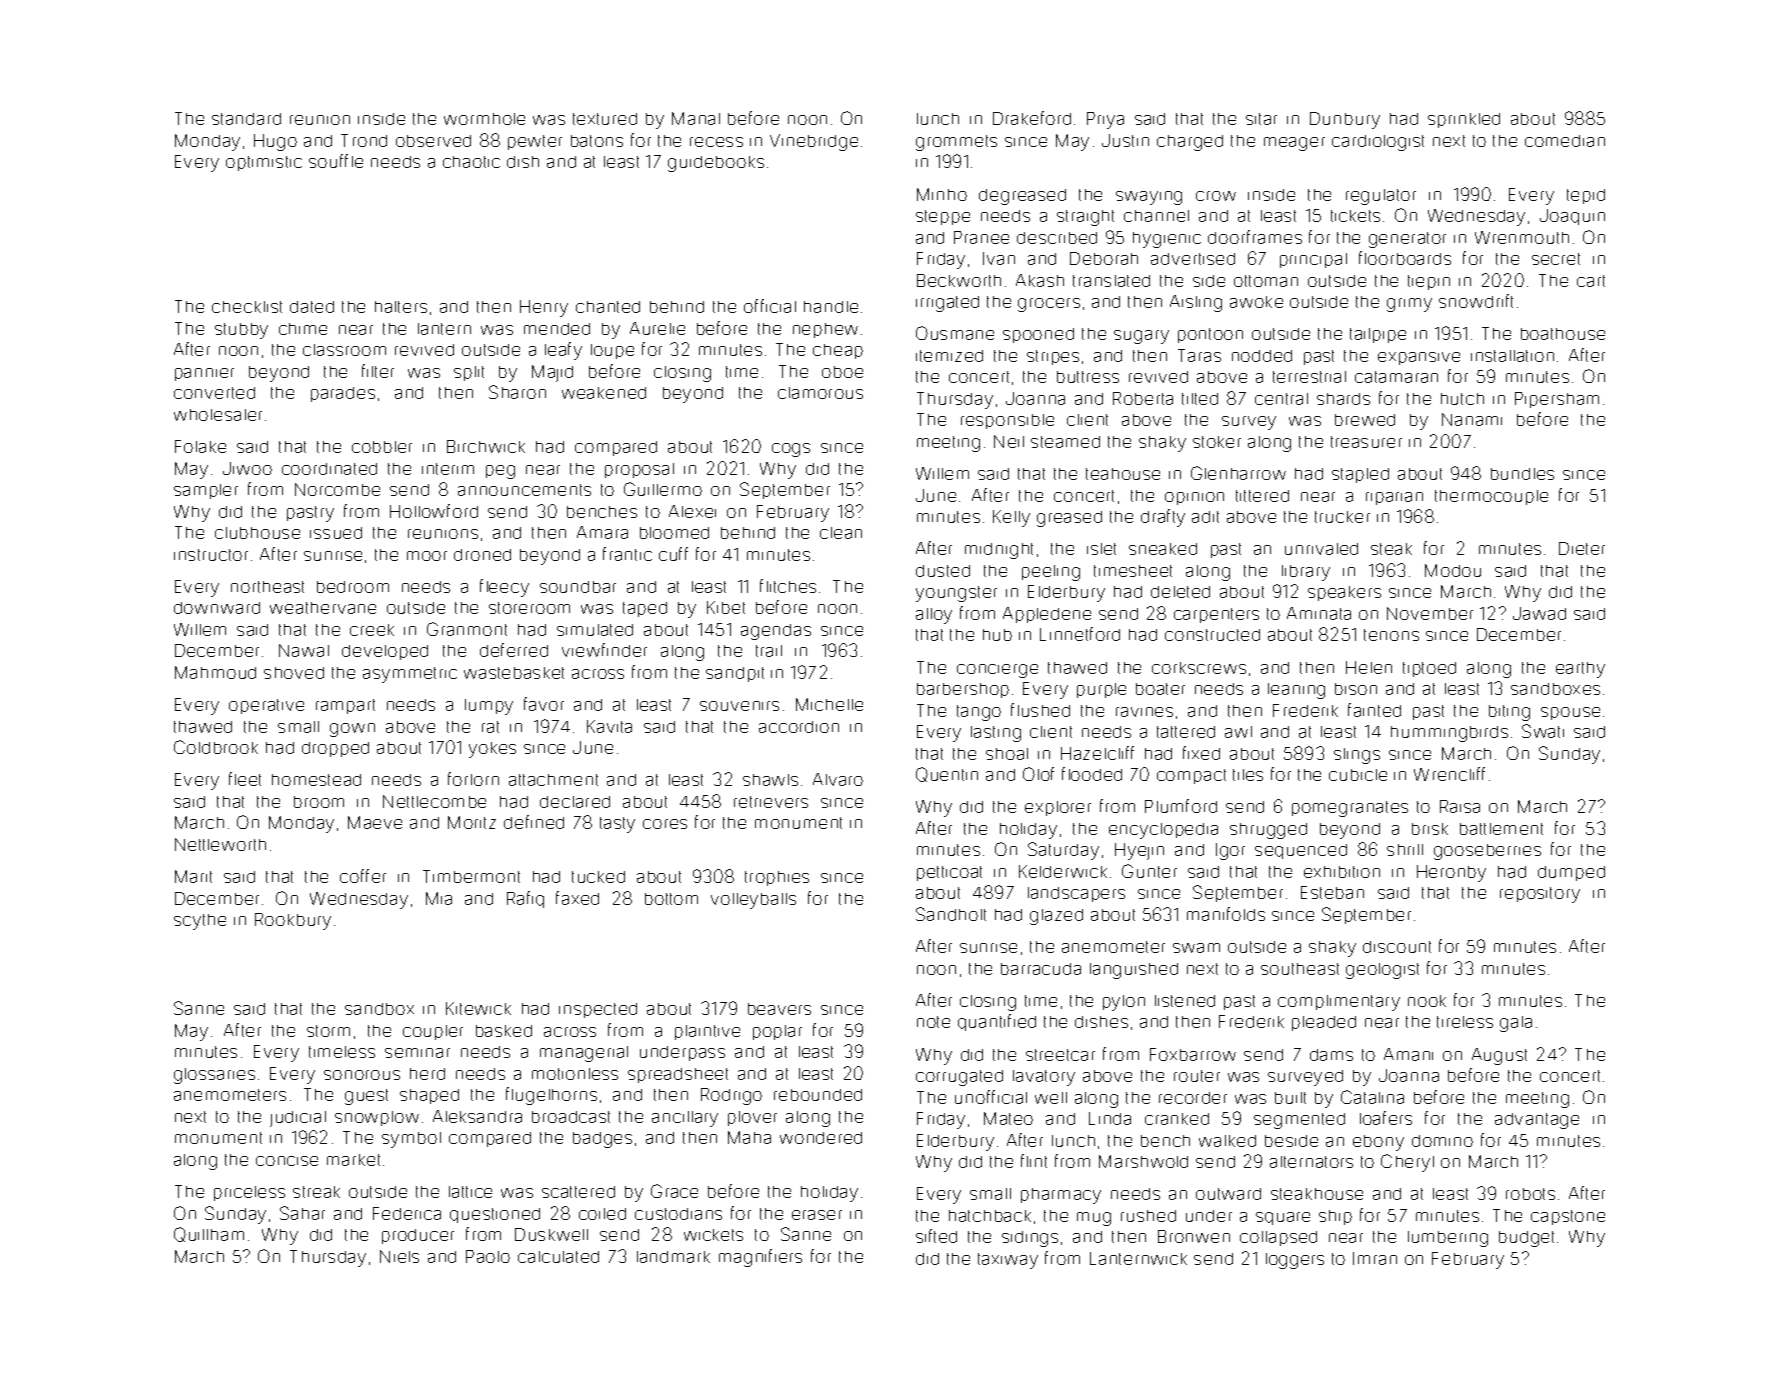 This screenshot has height=1375, width=1780. Describe the element at coordinates (696, 118) in the screenshot. I see `Manal` at that location.
